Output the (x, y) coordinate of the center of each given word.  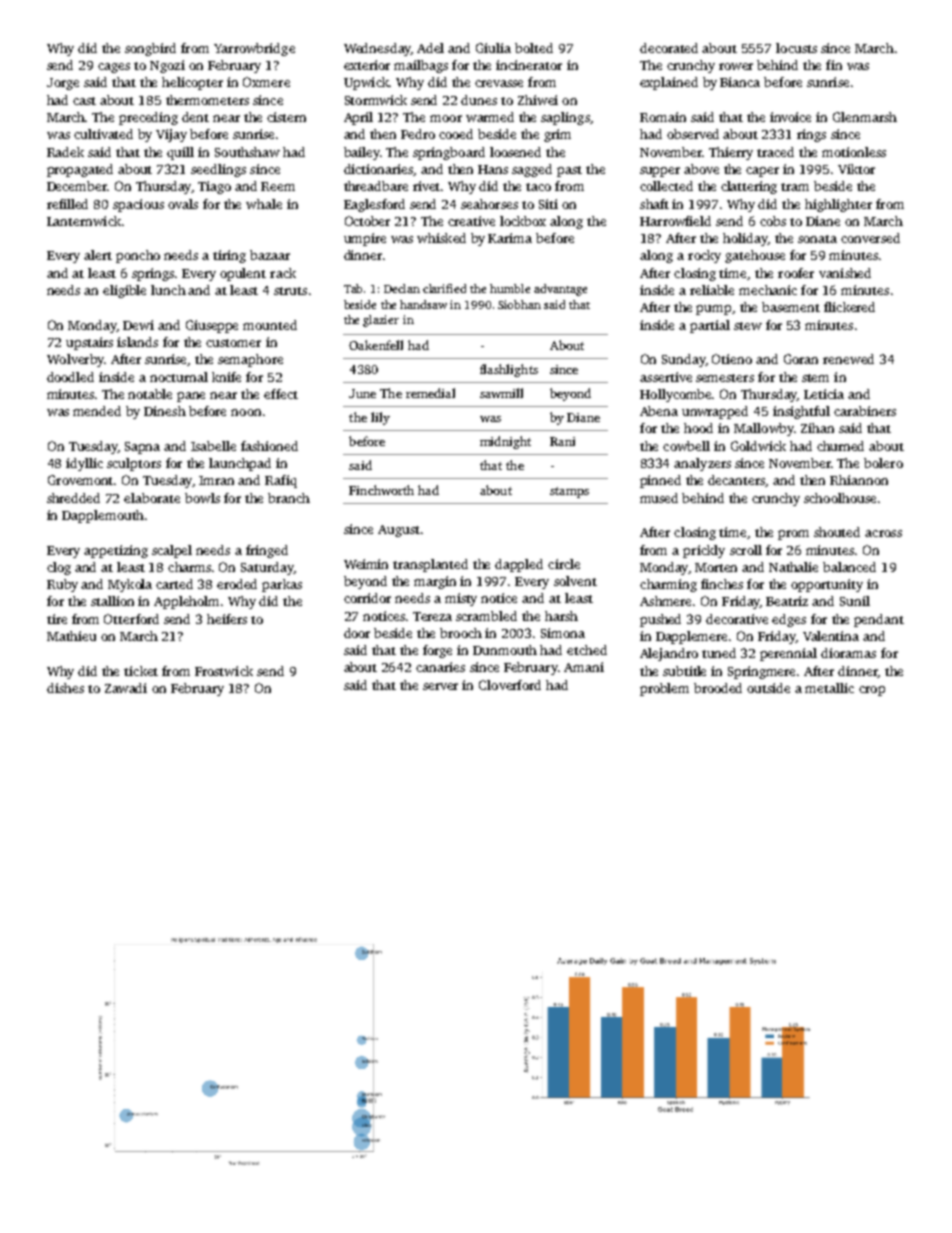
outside (768, 688)
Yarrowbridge (254, 49)
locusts (796, 48)
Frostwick (224, 671)
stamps (569, 492)
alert (98, 255)
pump (713, 310)
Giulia (493, 48)
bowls (202, 498)
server (440, 686)
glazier (381, 321)
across (883, 533)
